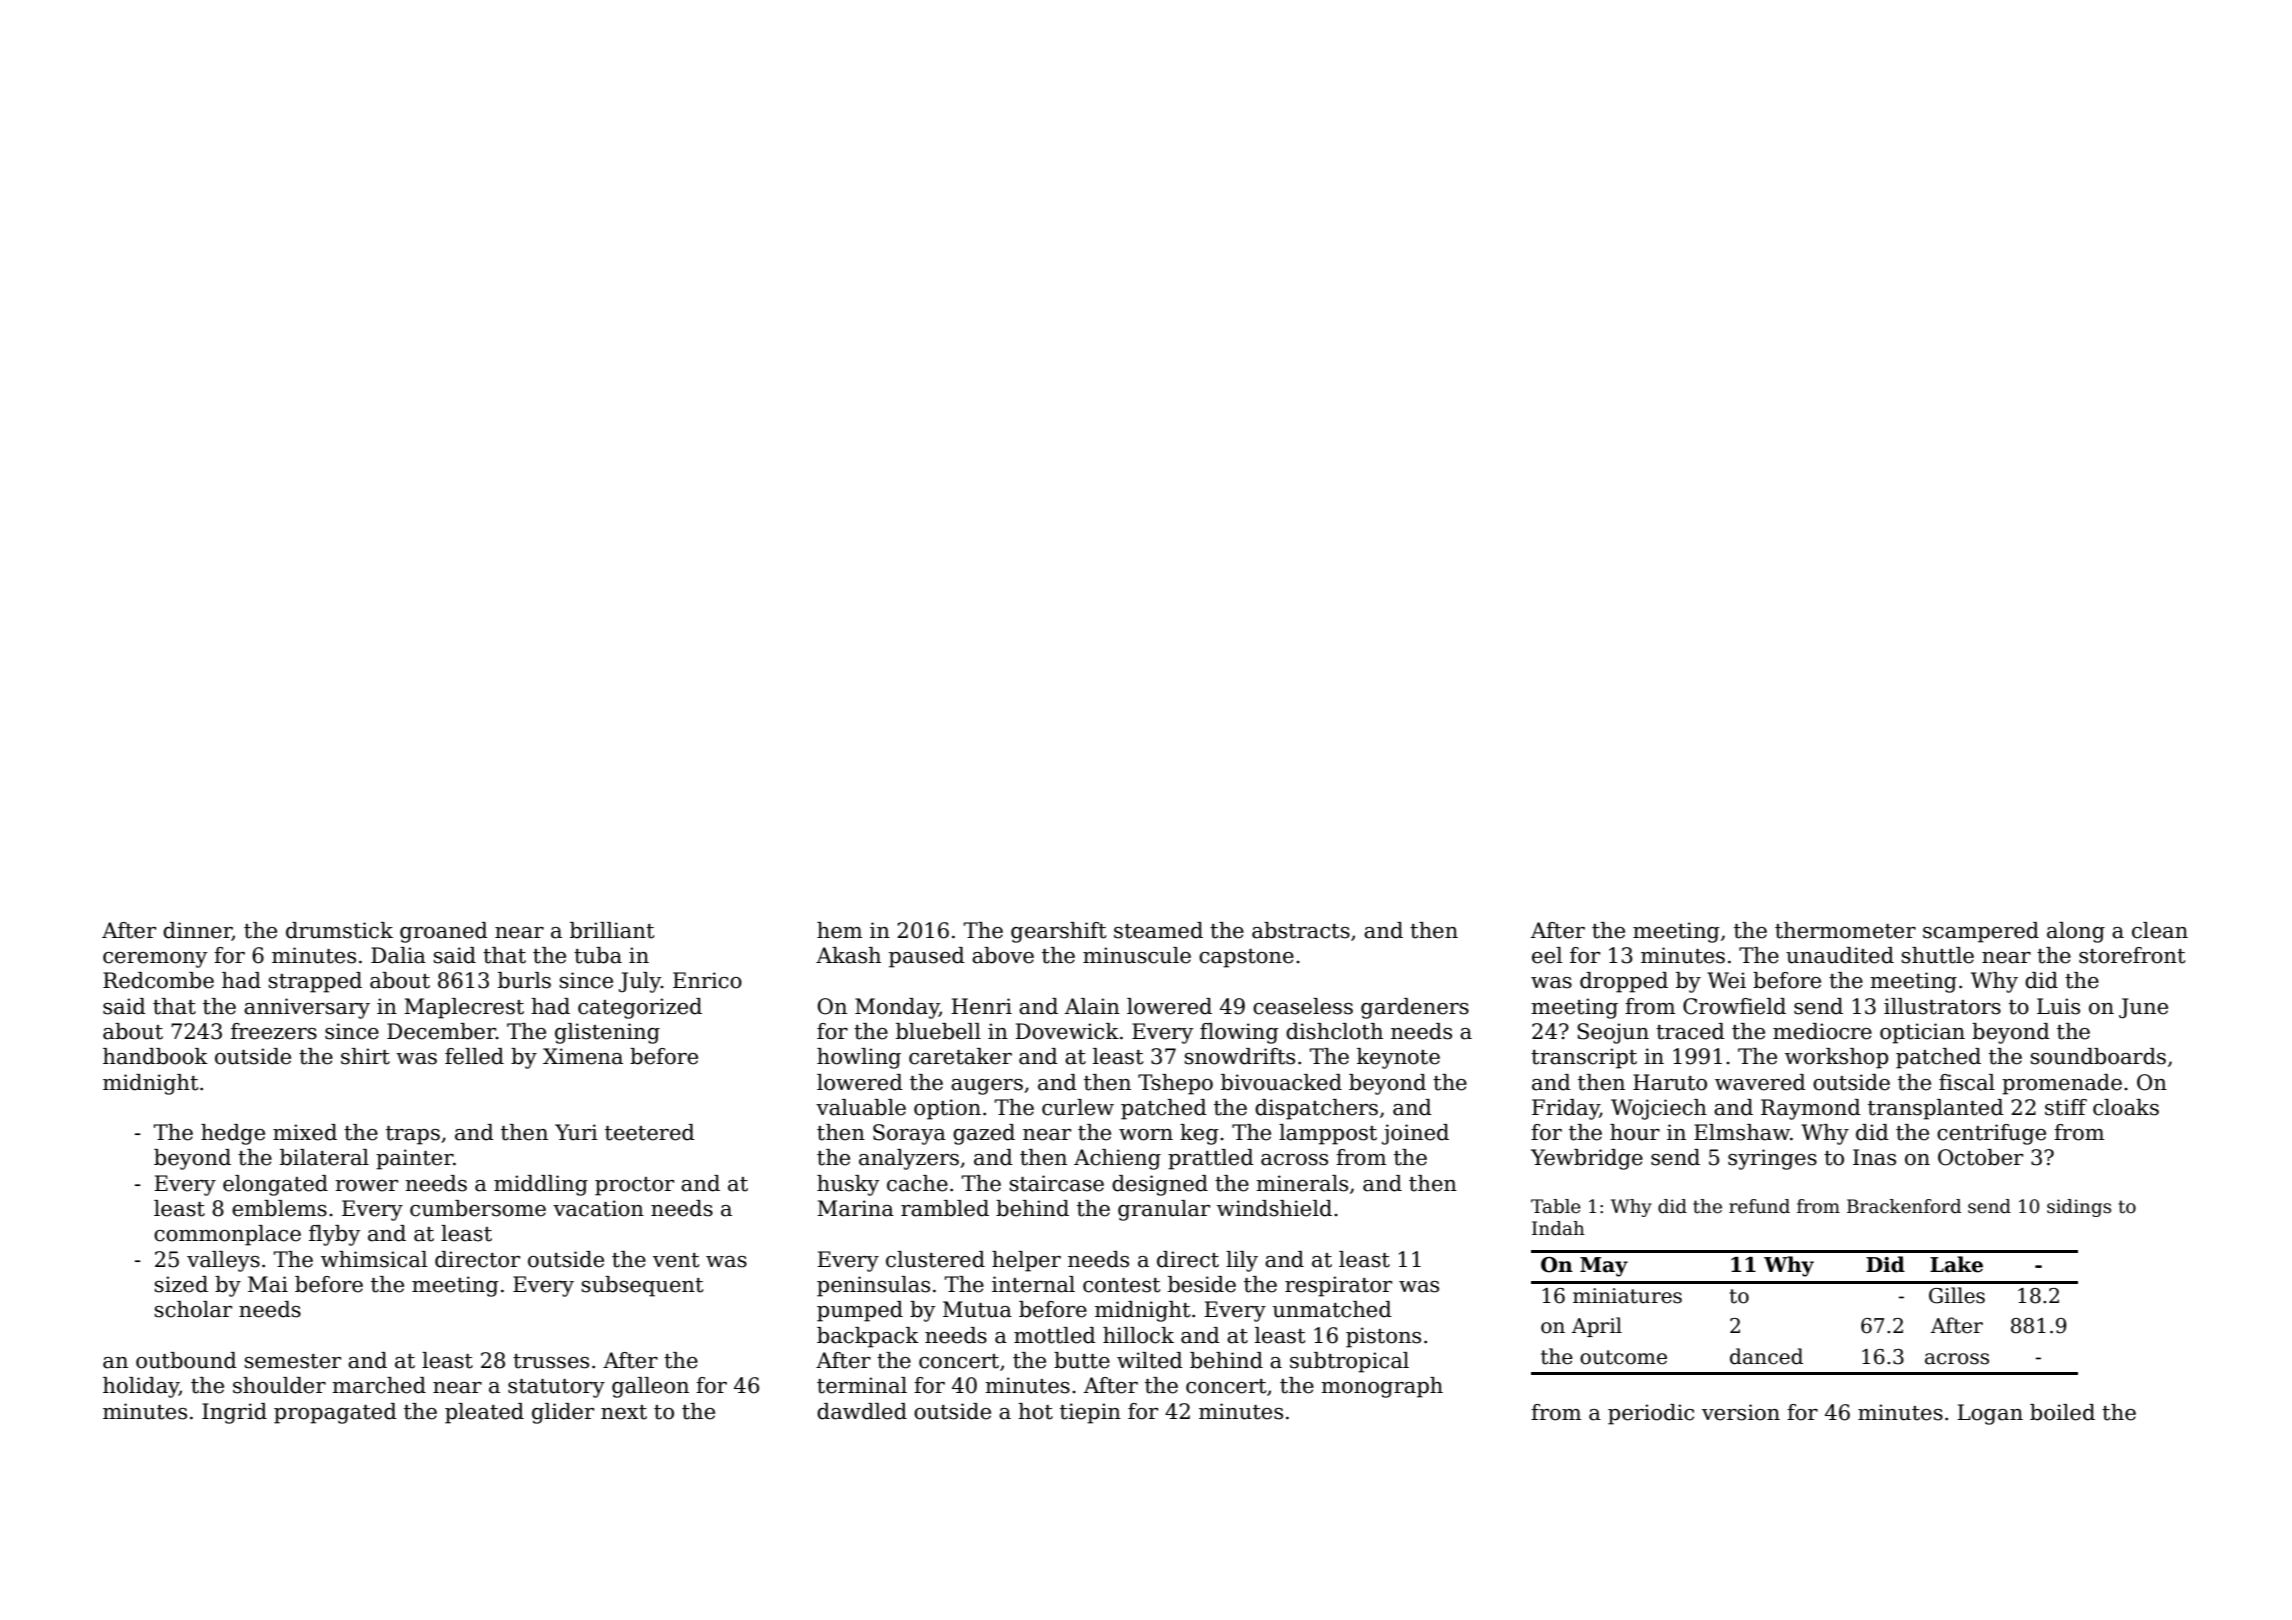 This document has height=1620, width=2292. I want to click on Yuri, so click(576, 1132).
